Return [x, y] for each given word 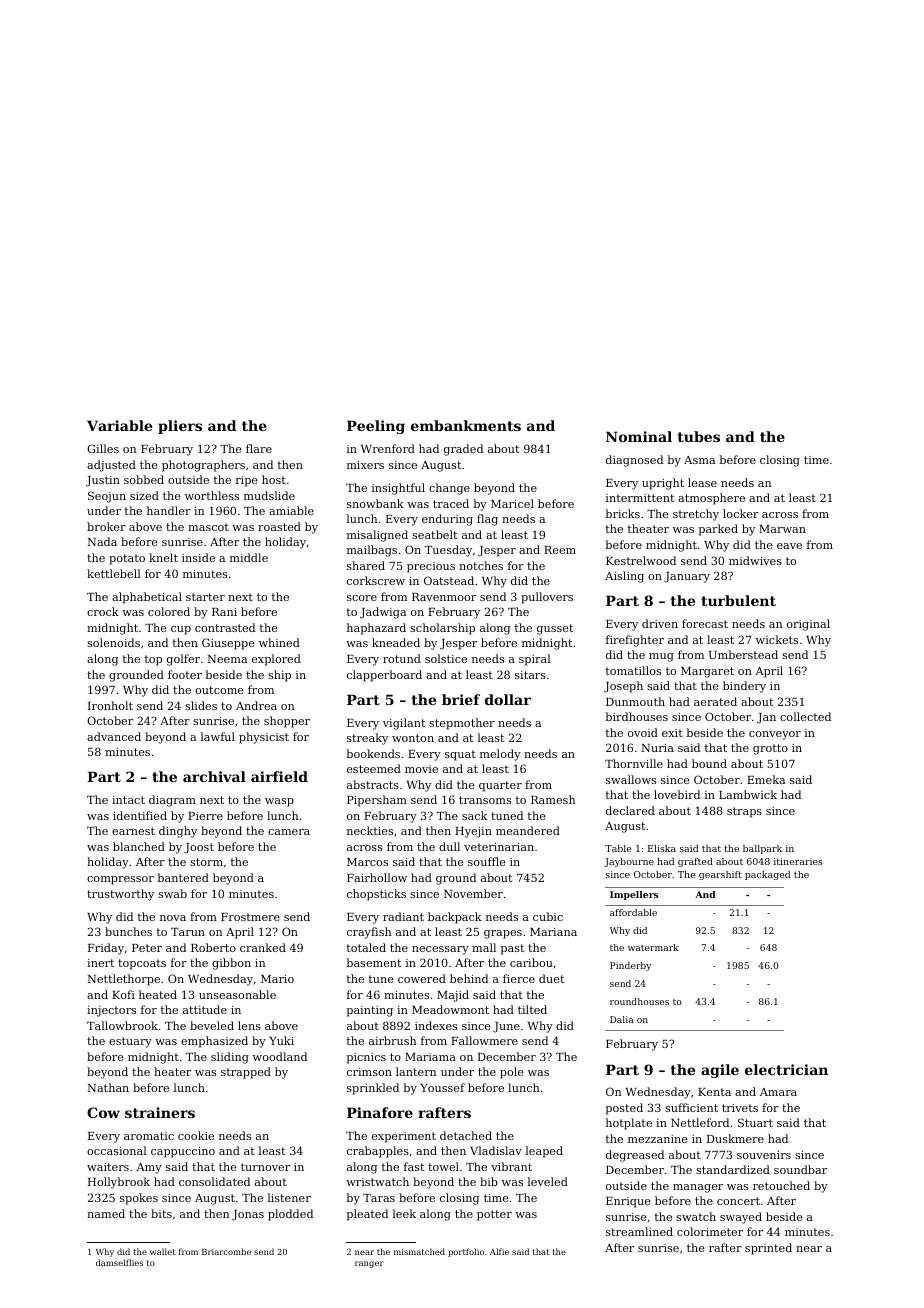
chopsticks [376, 895]
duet [551, 978]
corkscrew [376, 580]
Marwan [782, 529]
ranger [369, 1264]
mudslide [269, 495]
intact [128, 800]
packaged [768, 875]
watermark [653, 947]
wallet [163, 1251]
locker [741, 513]
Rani [224, 612]
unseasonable [237, 994]
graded [463, 450]
